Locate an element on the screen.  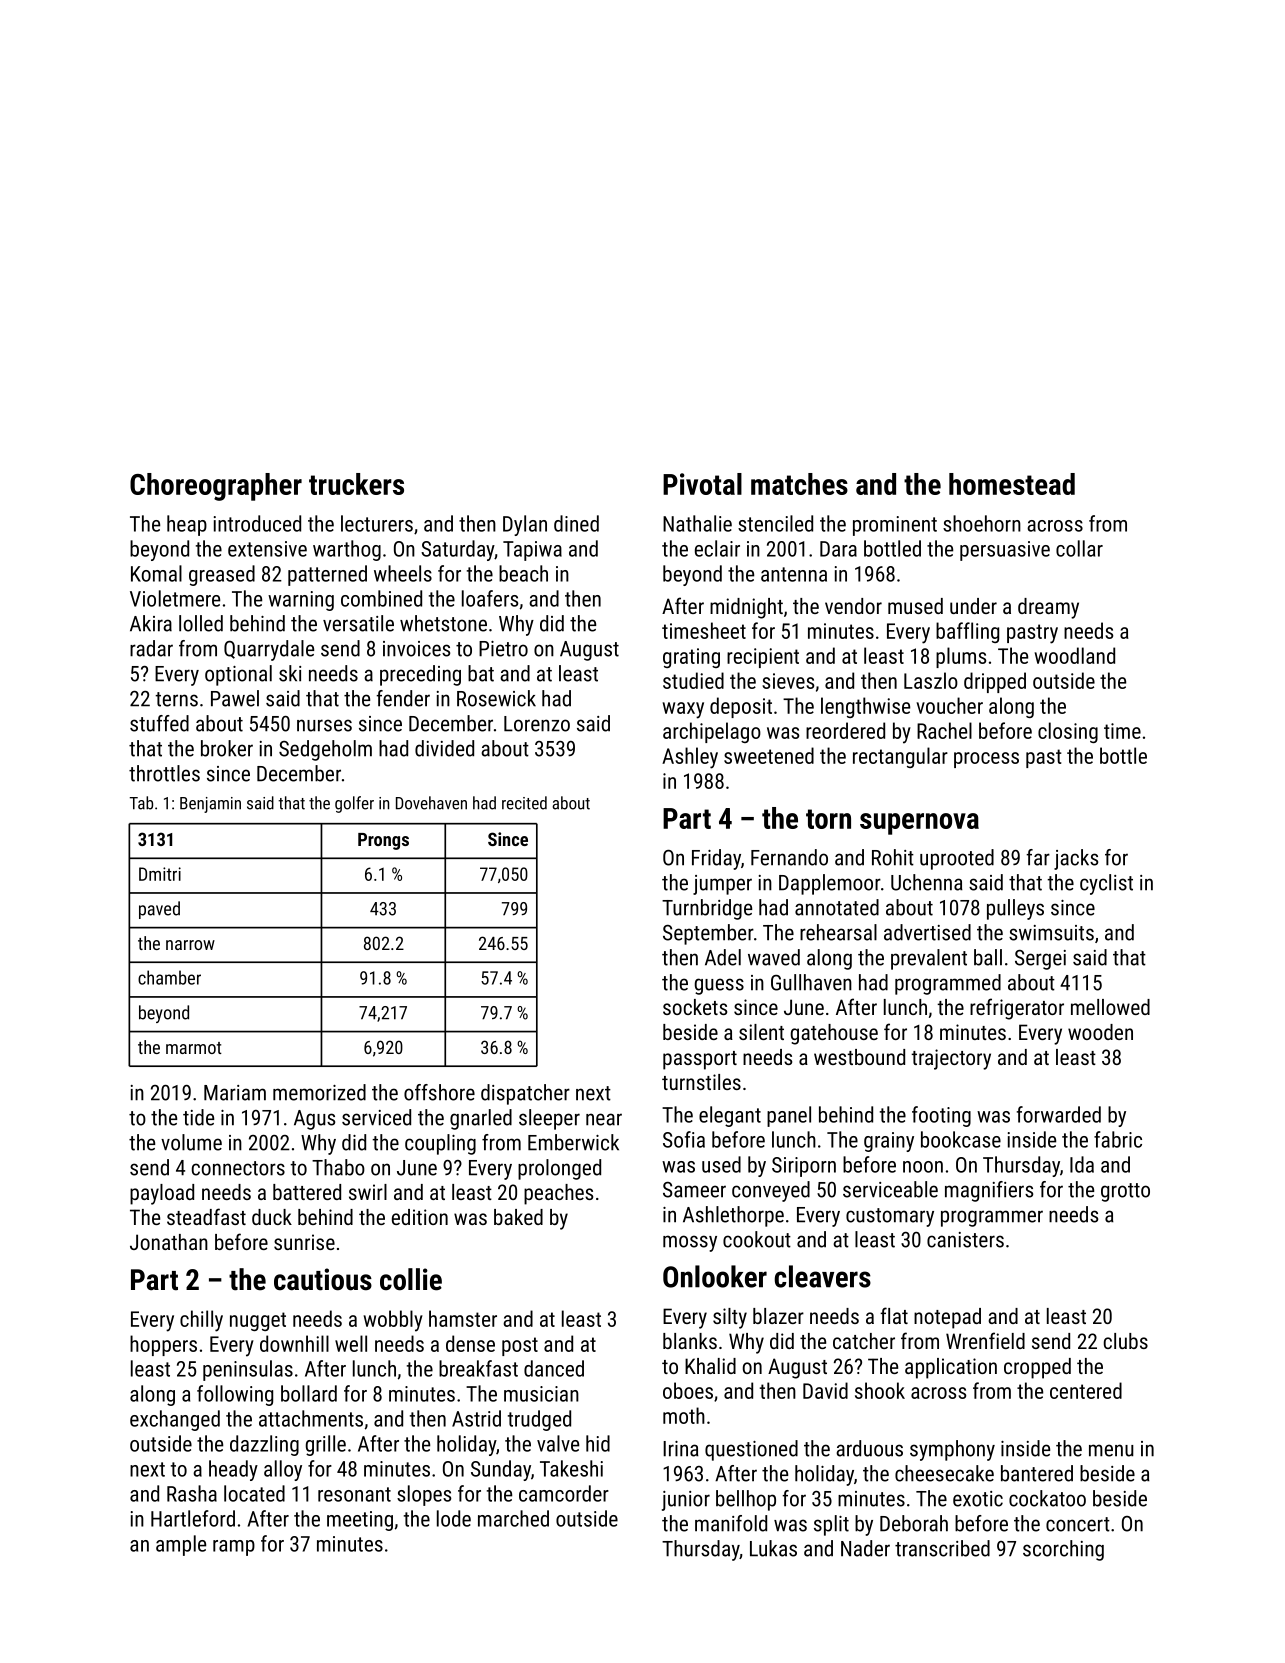
jacks is located at coordinates (1076, 859).
